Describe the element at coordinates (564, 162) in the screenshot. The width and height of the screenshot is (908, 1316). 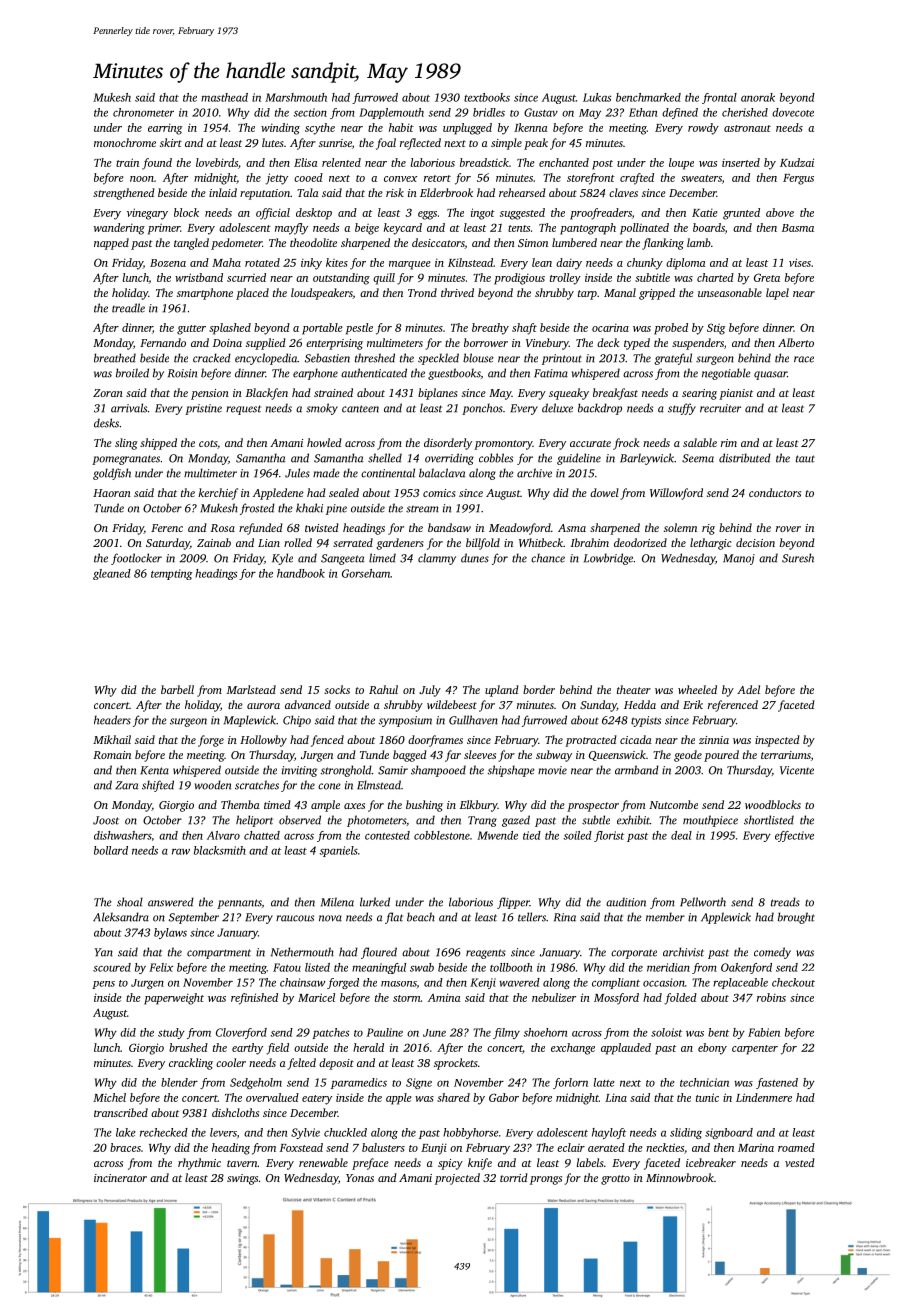
I see `enchanted` at that location.
